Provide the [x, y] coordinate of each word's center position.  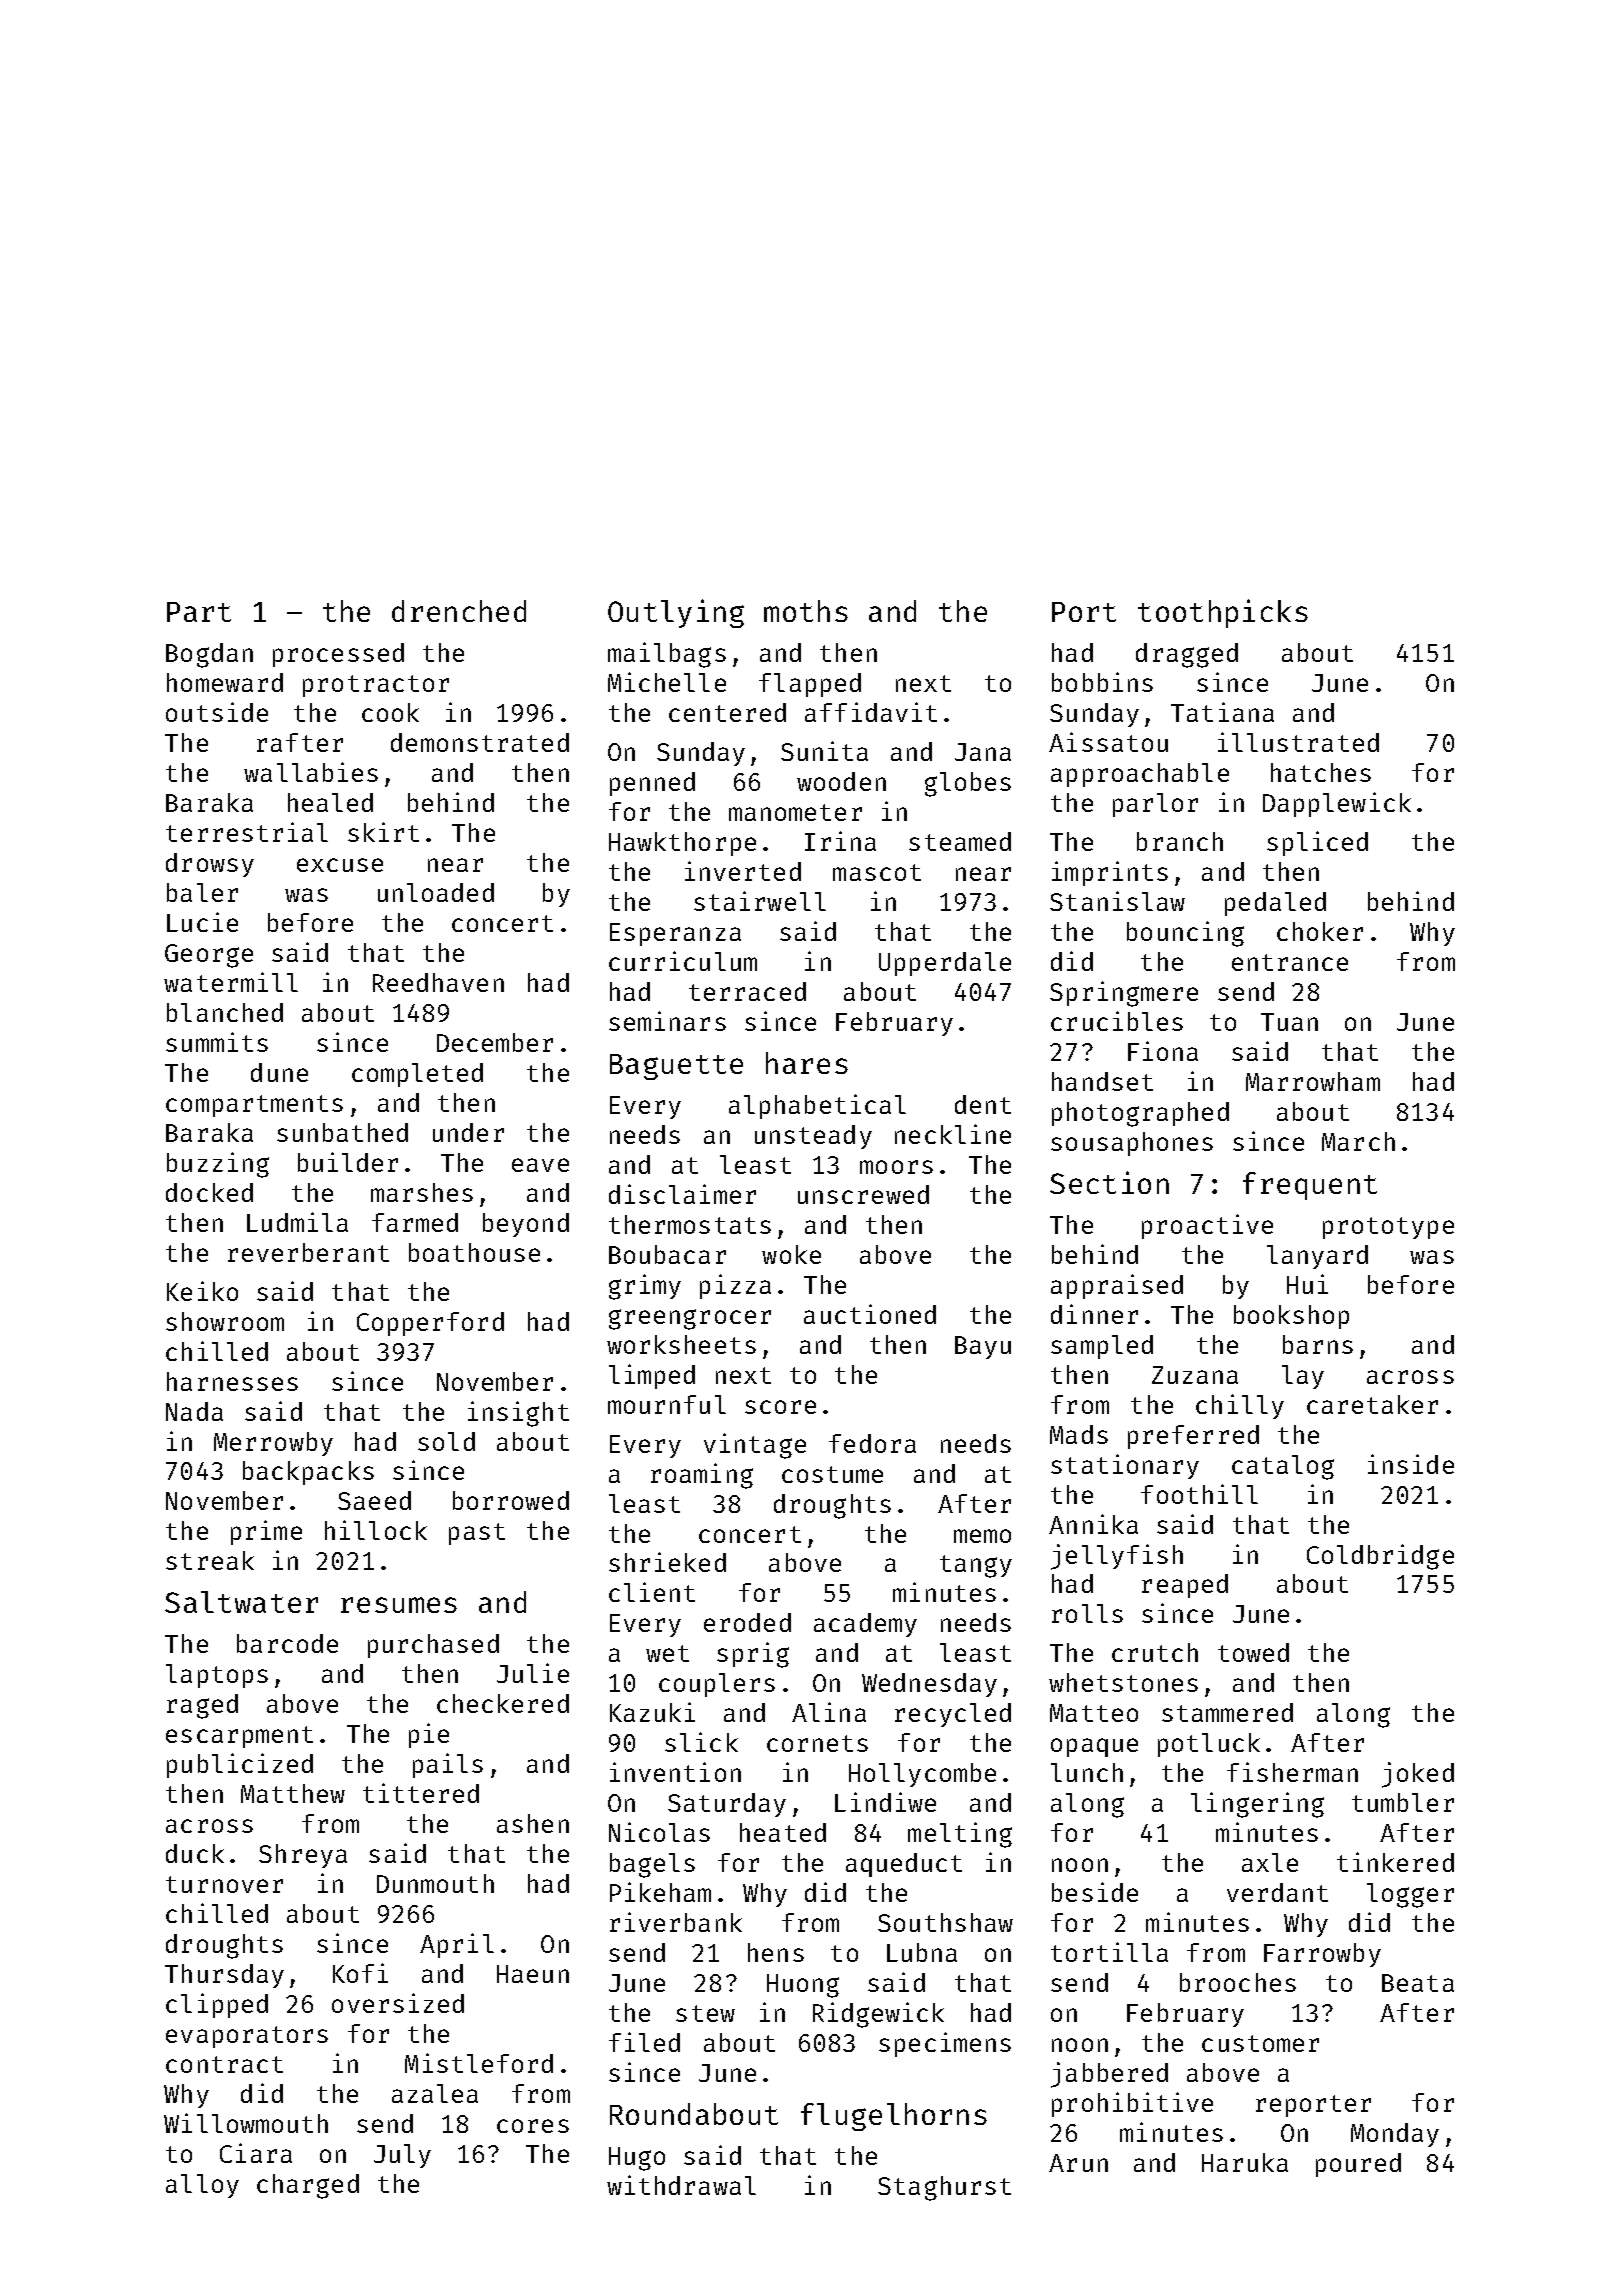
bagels [652, 1865]
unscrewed [863, 1194]
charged [308, 2186]
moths [806, 611]
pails [448, 1765]
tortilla [1109, 1952]
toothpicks [1223, 613]
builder [348, 1162]
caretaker [1372, 1404]
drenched [459, 611]
